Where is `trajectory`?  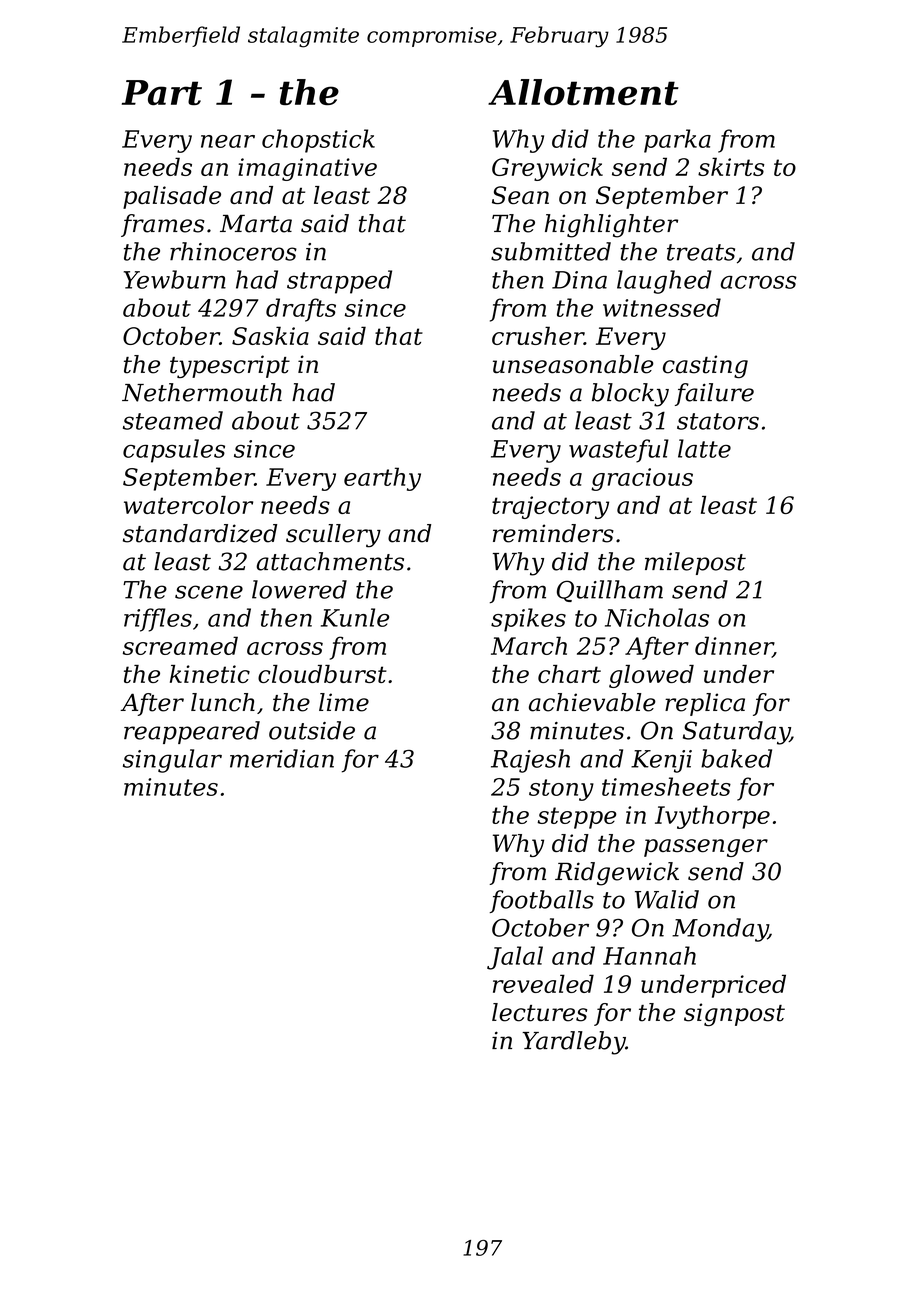
trajectory is located at coordinates (550, 507).
